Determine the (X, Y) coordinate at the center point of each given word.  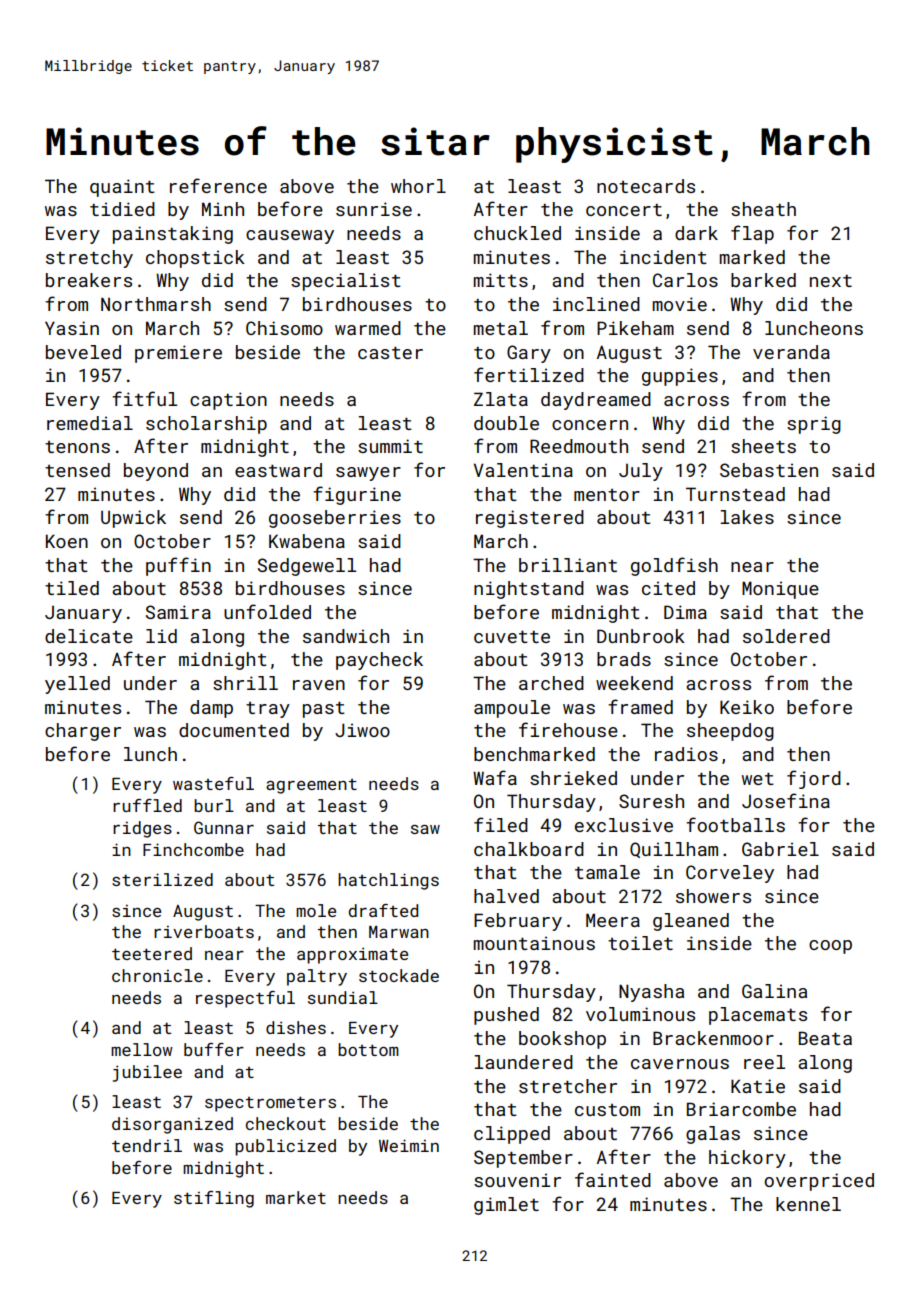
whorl (418, 186)
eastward (278, 470)
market (296, 1197)
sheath (763, 209)
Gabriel (780, 849)
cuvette (512, 637)
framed (640, 706)
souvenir (517, 1180)
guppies (680, 377)
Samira (178, 612)
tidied (122, 209)
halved (506, 896)
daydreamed (596, 401)
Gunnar (224, 827)
